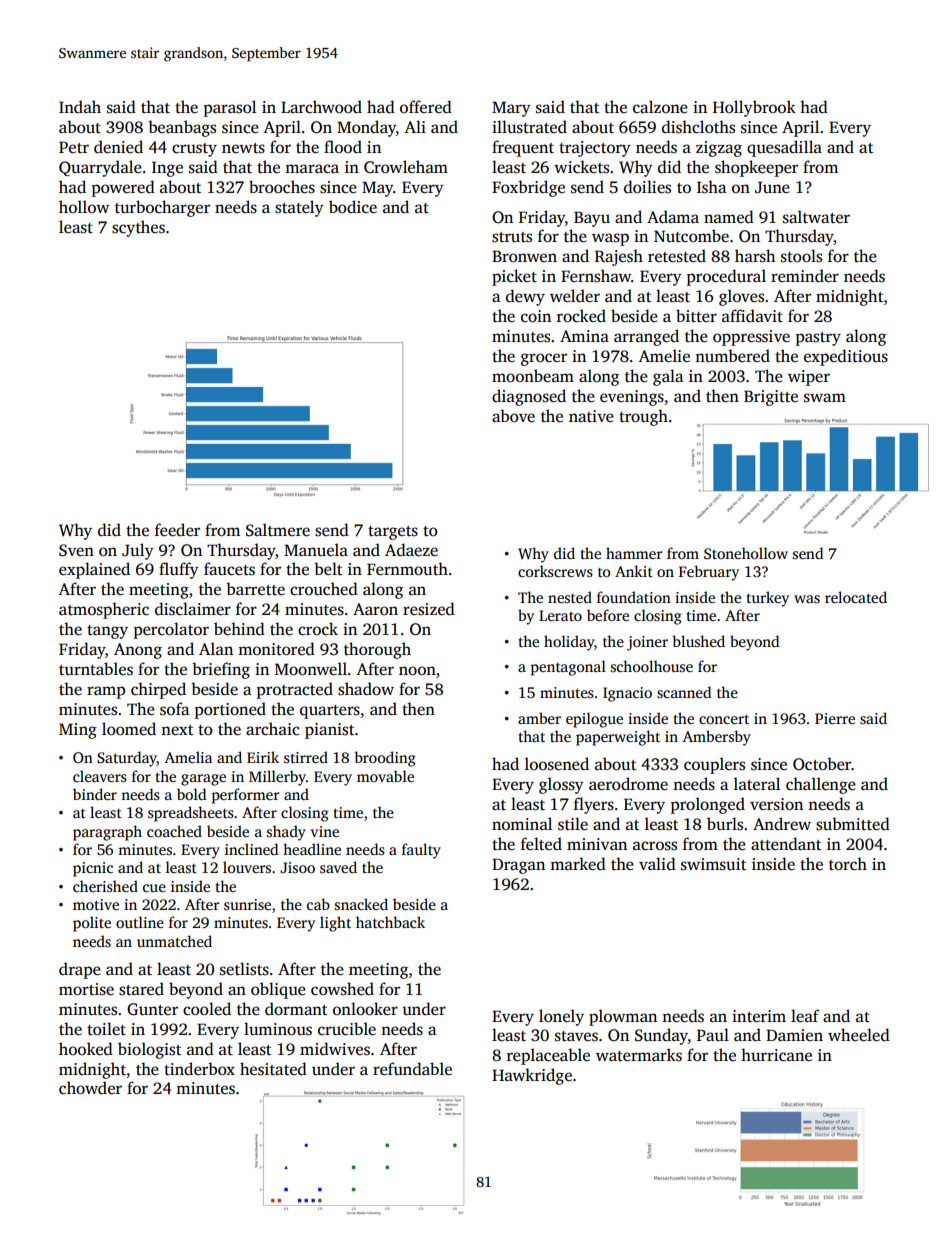 This page has width=952, height=1233. What do you see at coordinates (525, 297) in the page?
I see `dewy` at bounding box center [525, 297].
